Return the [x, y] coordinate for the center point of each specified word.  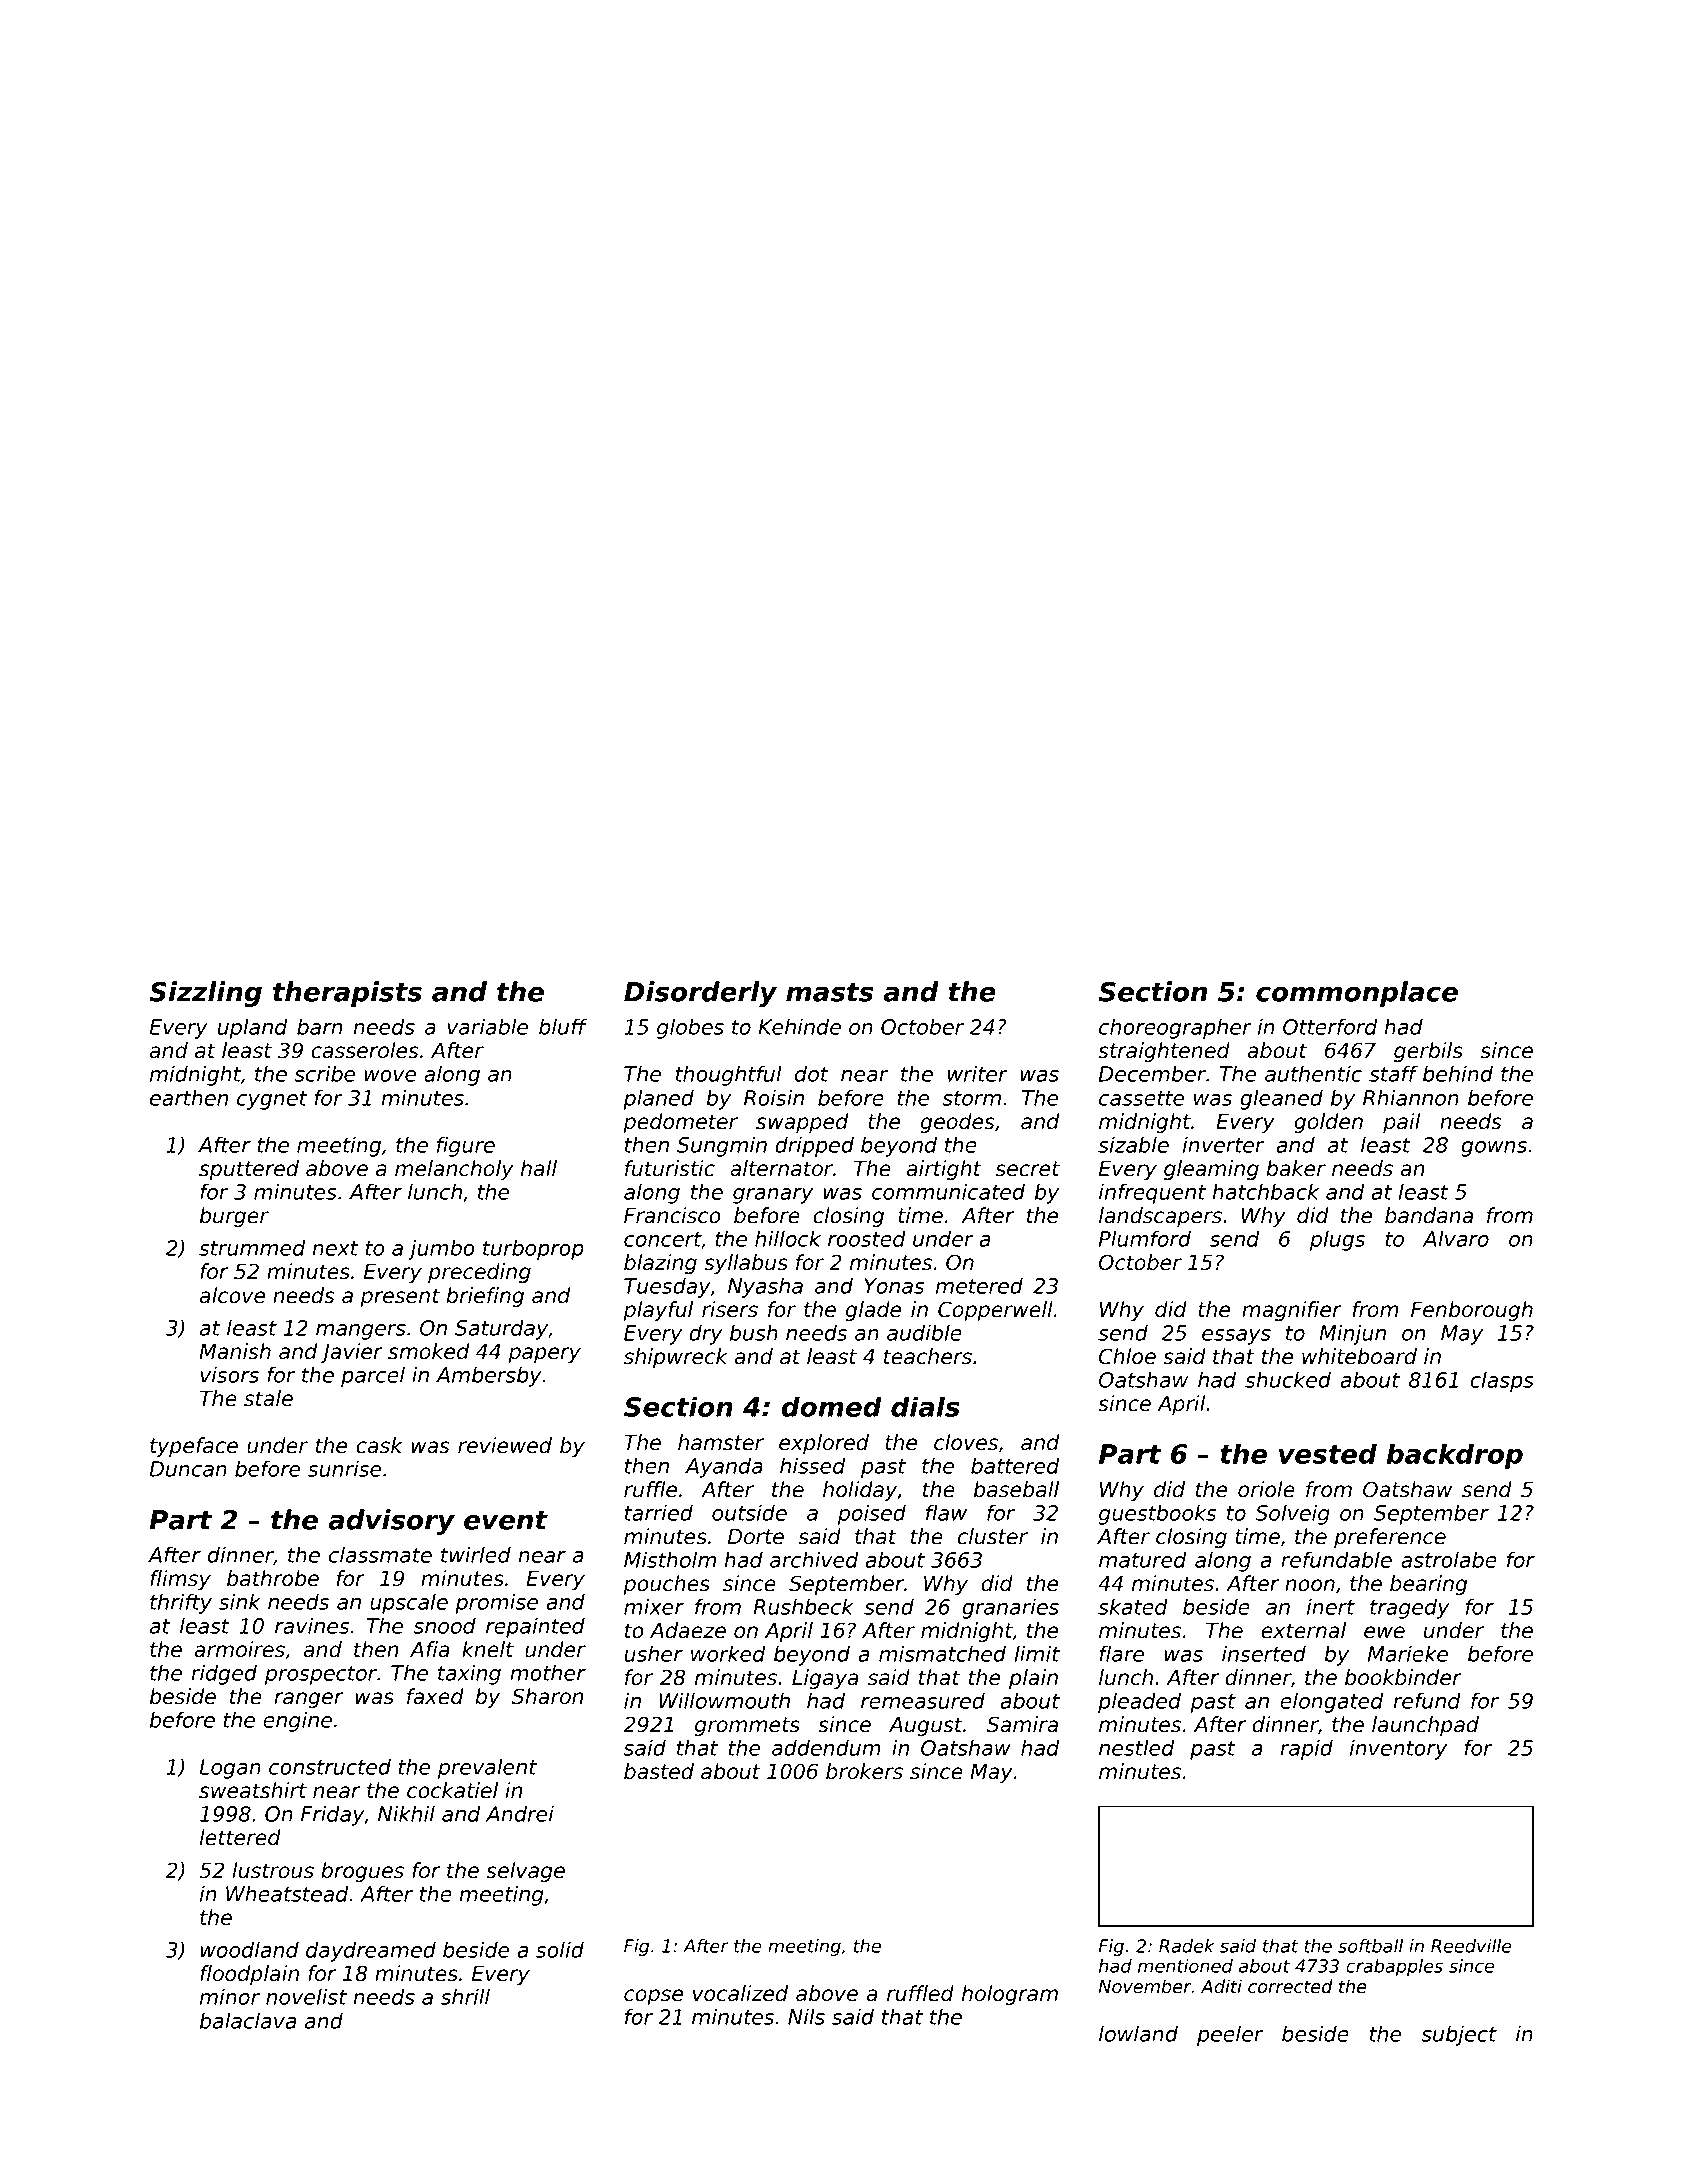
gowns [1494, 1149]
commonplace [1357, 994]
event [506, 1520]
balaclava [248, 2020]
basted [659, 1771]
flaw [946, 1512]
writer [978, 1073]
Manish [235, 1351]
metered [979, 1285]
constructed [330, 1766]
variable [487, 1026]
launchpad [1425, 1726]
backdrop [1455, 1456]
